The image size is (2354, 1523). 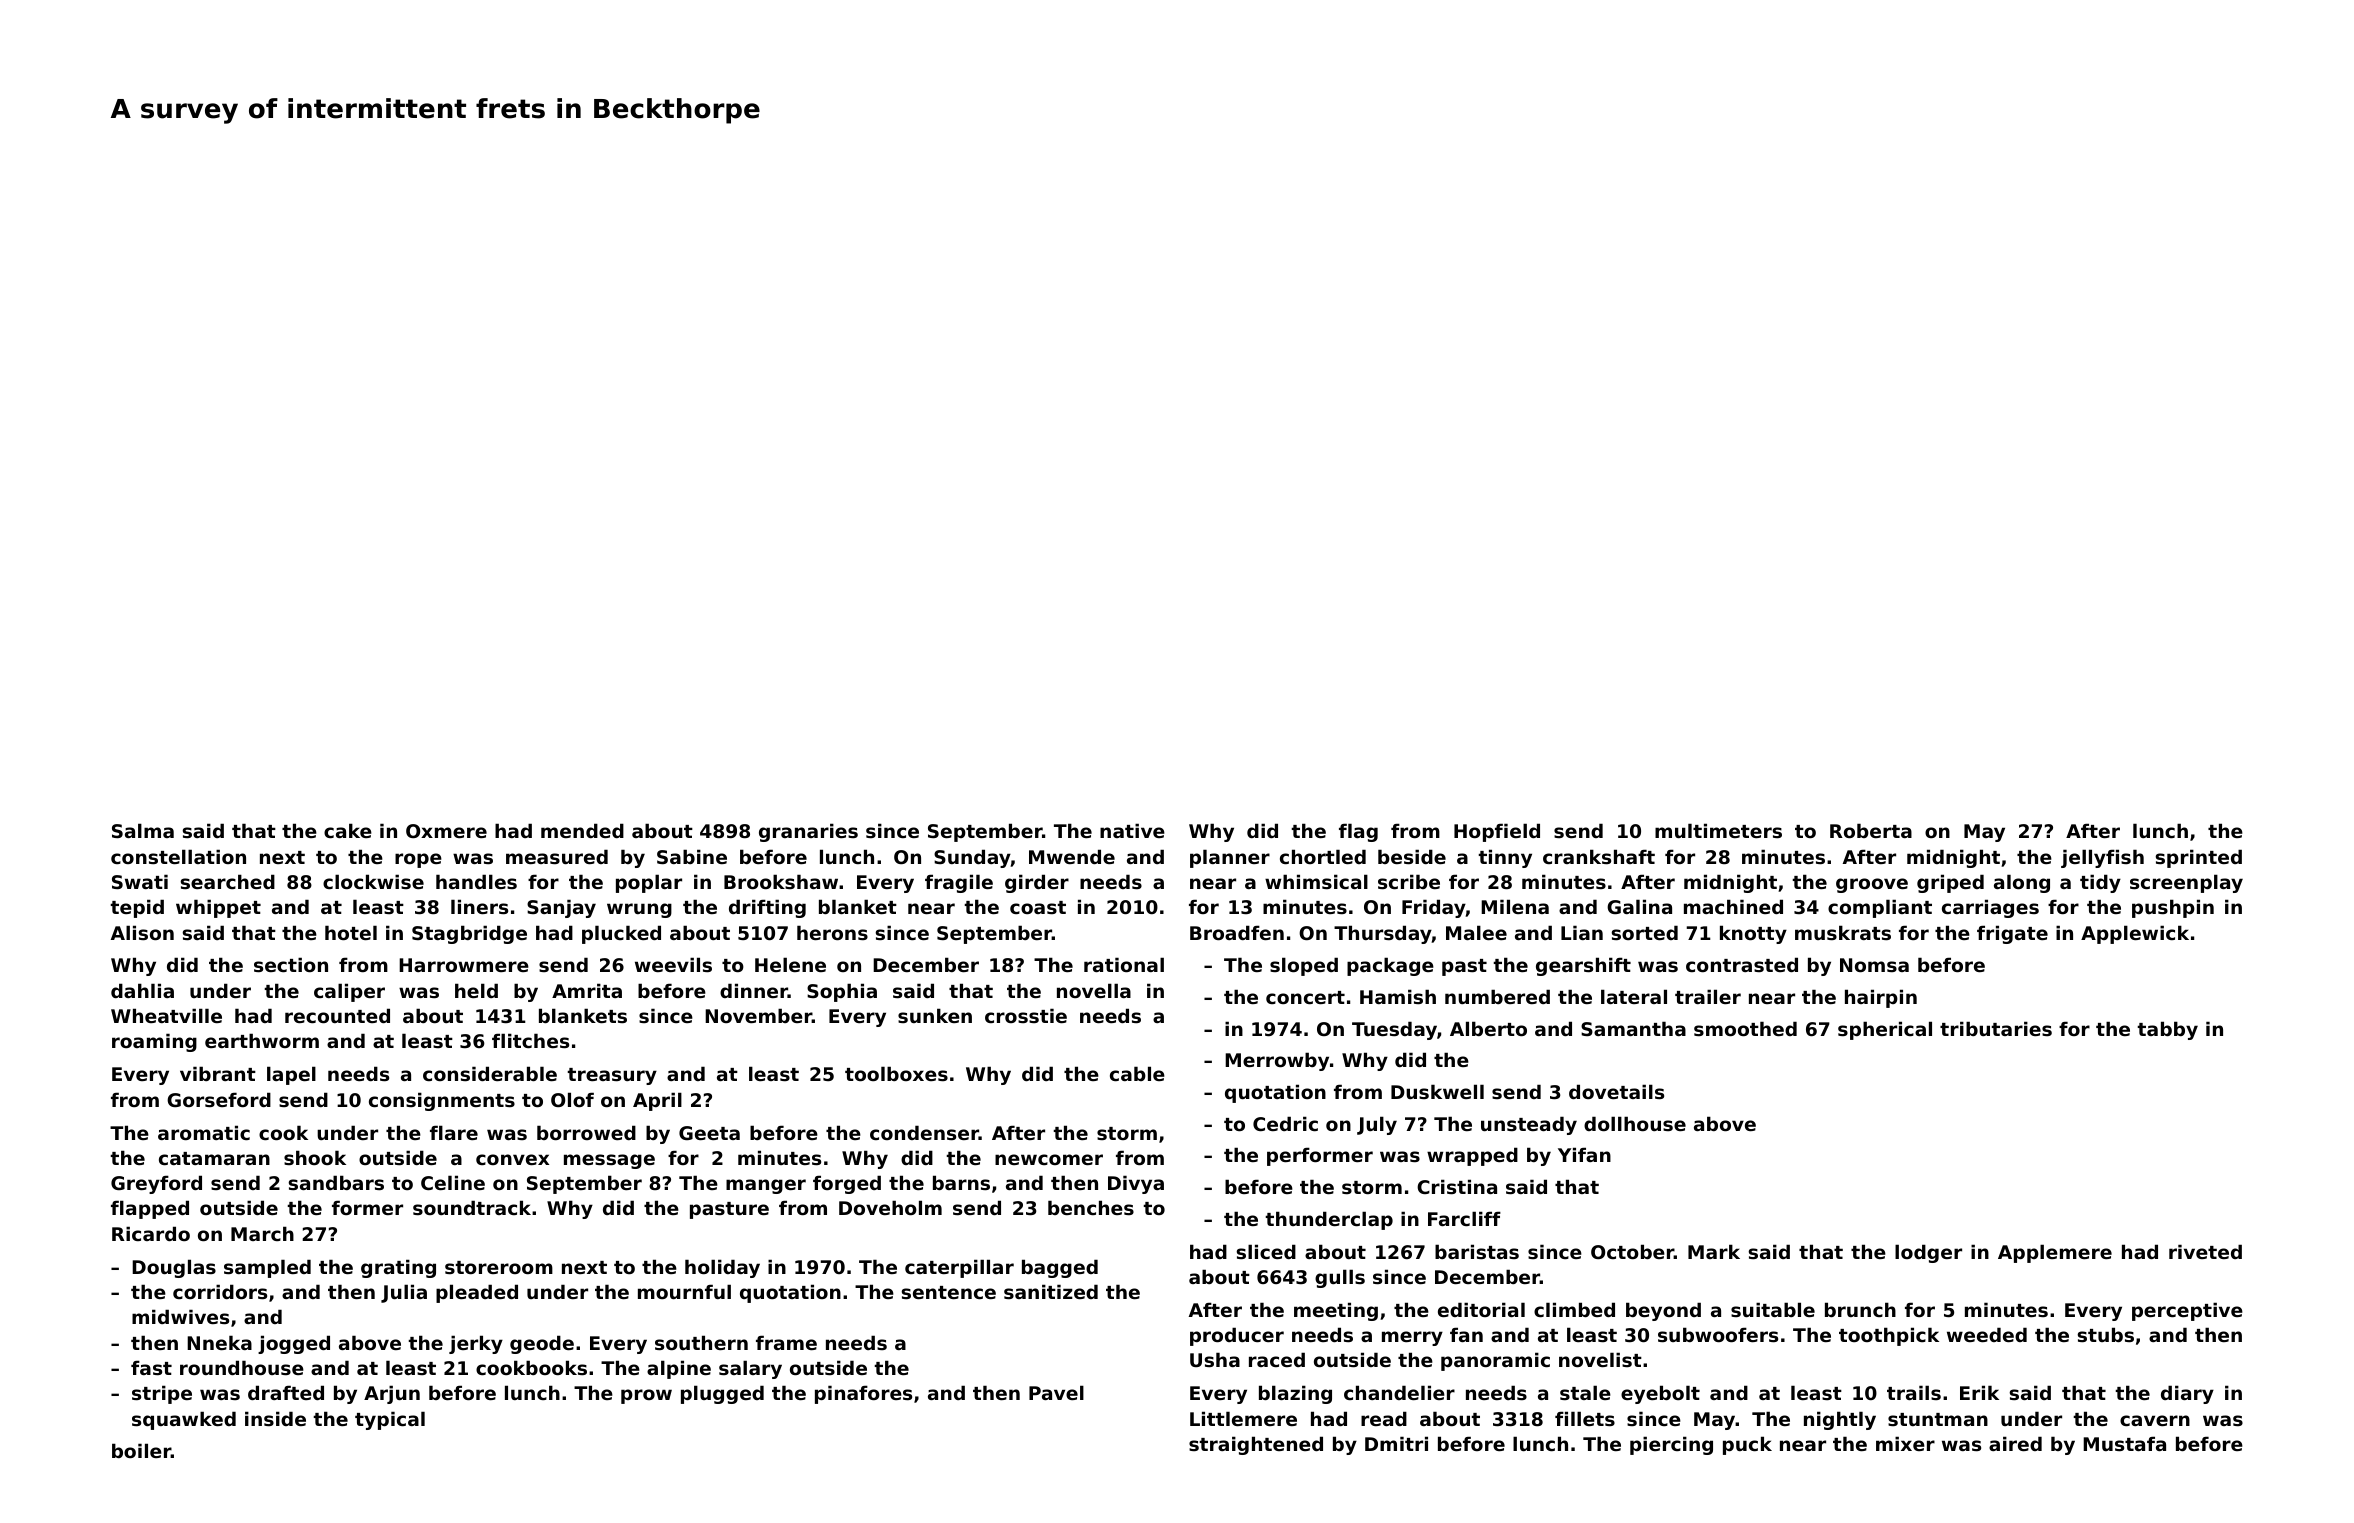 What do you see at coordinates (1889, 1336) in the document?
I see `toothpick` at bounding box center [1889, 1336].
